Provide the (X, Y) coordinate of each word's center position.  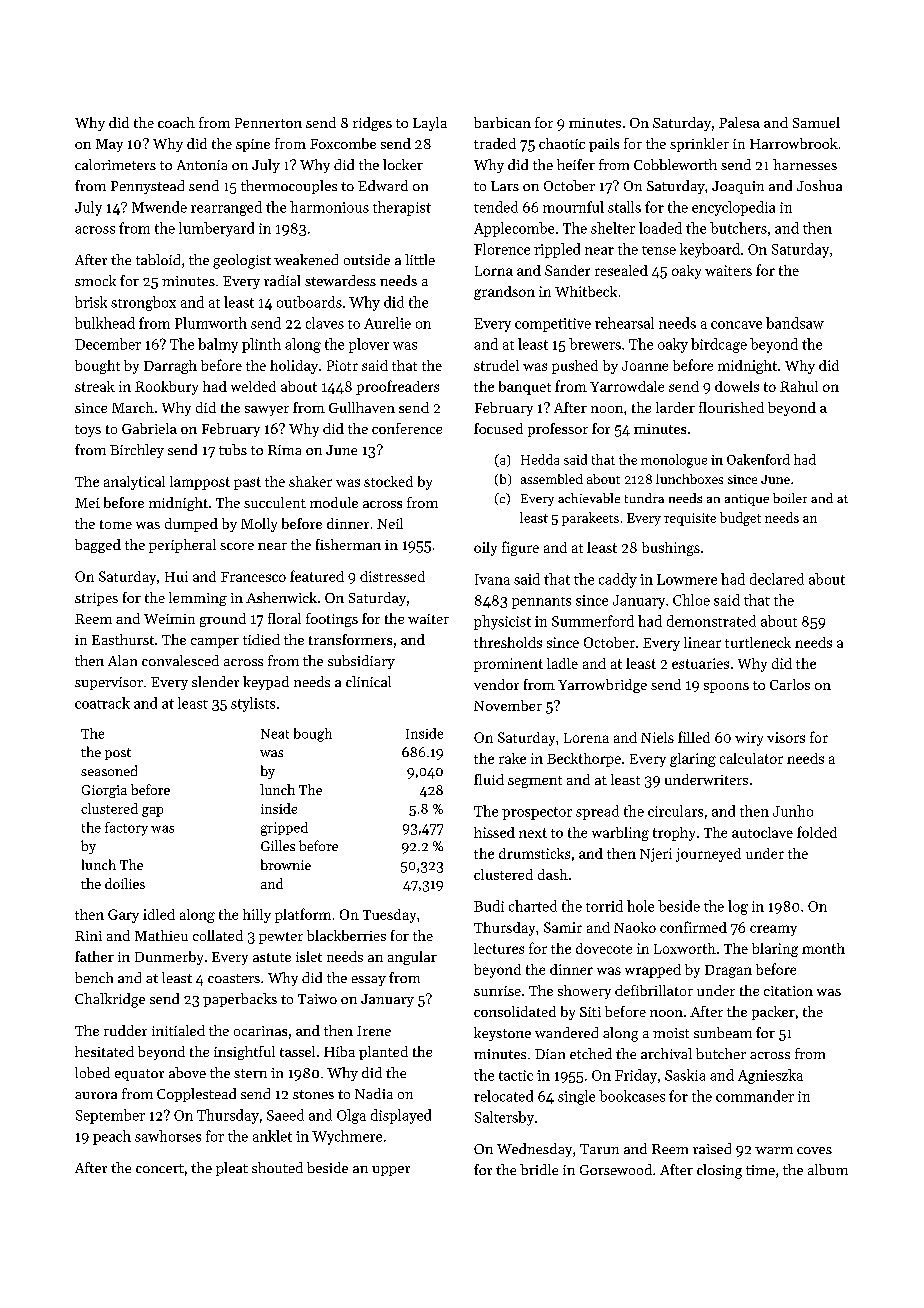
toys (88, 431)
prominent (508, 665)
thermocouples (289, 187)
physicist (502, 622)
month (823, 948)
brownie (286, 864)
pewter (281, 938)
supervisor (109, 683)
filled (694, 737)
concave (736, 325)
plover (369, 345)
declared (777, 579)
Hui (176, 576)
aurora (96, 1095)
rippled (557, 250)
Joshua (819, 185)
